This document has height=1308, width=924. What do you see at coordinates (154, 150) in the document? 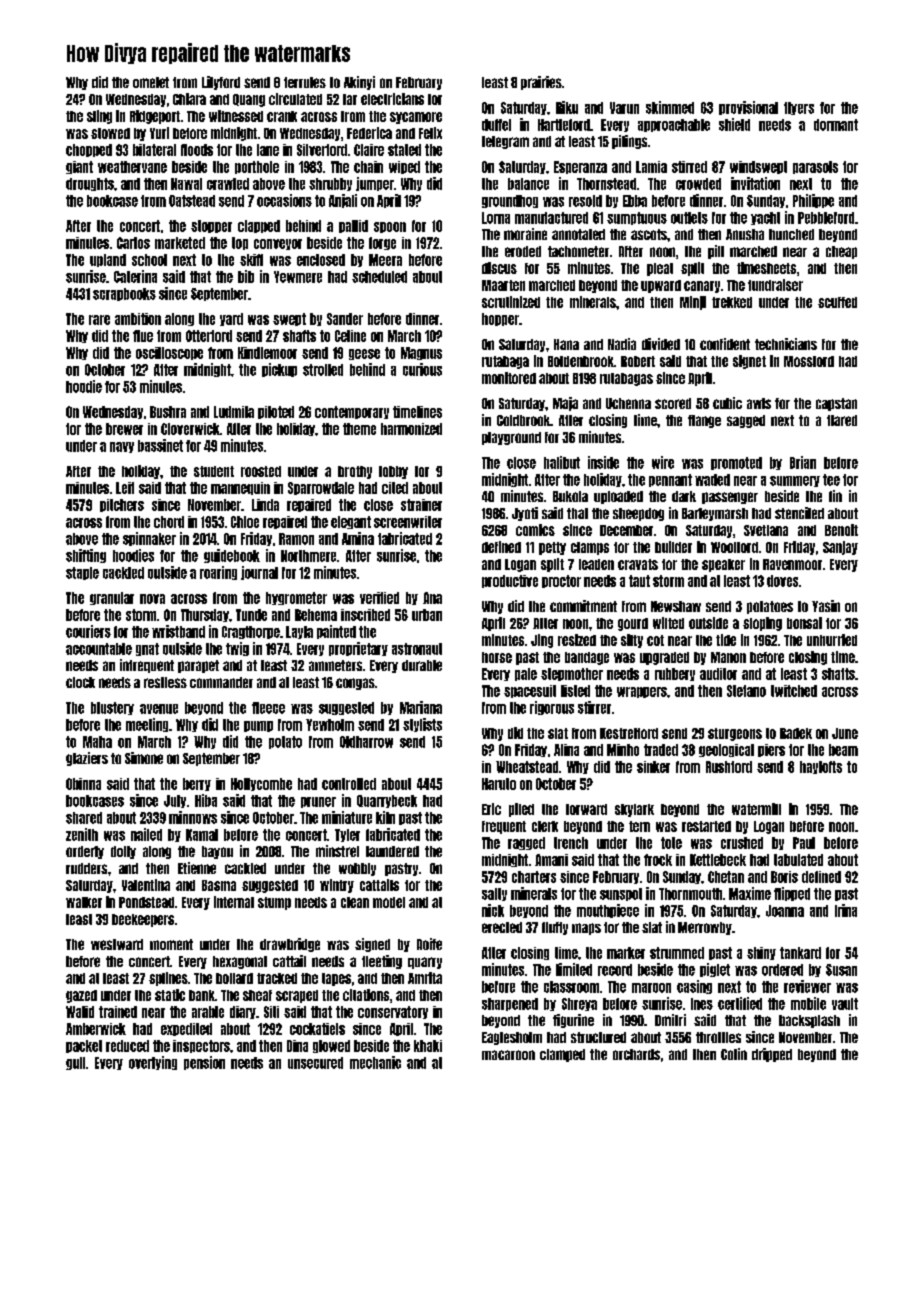
I see `bilateral` at bounding box center [154, 150].
